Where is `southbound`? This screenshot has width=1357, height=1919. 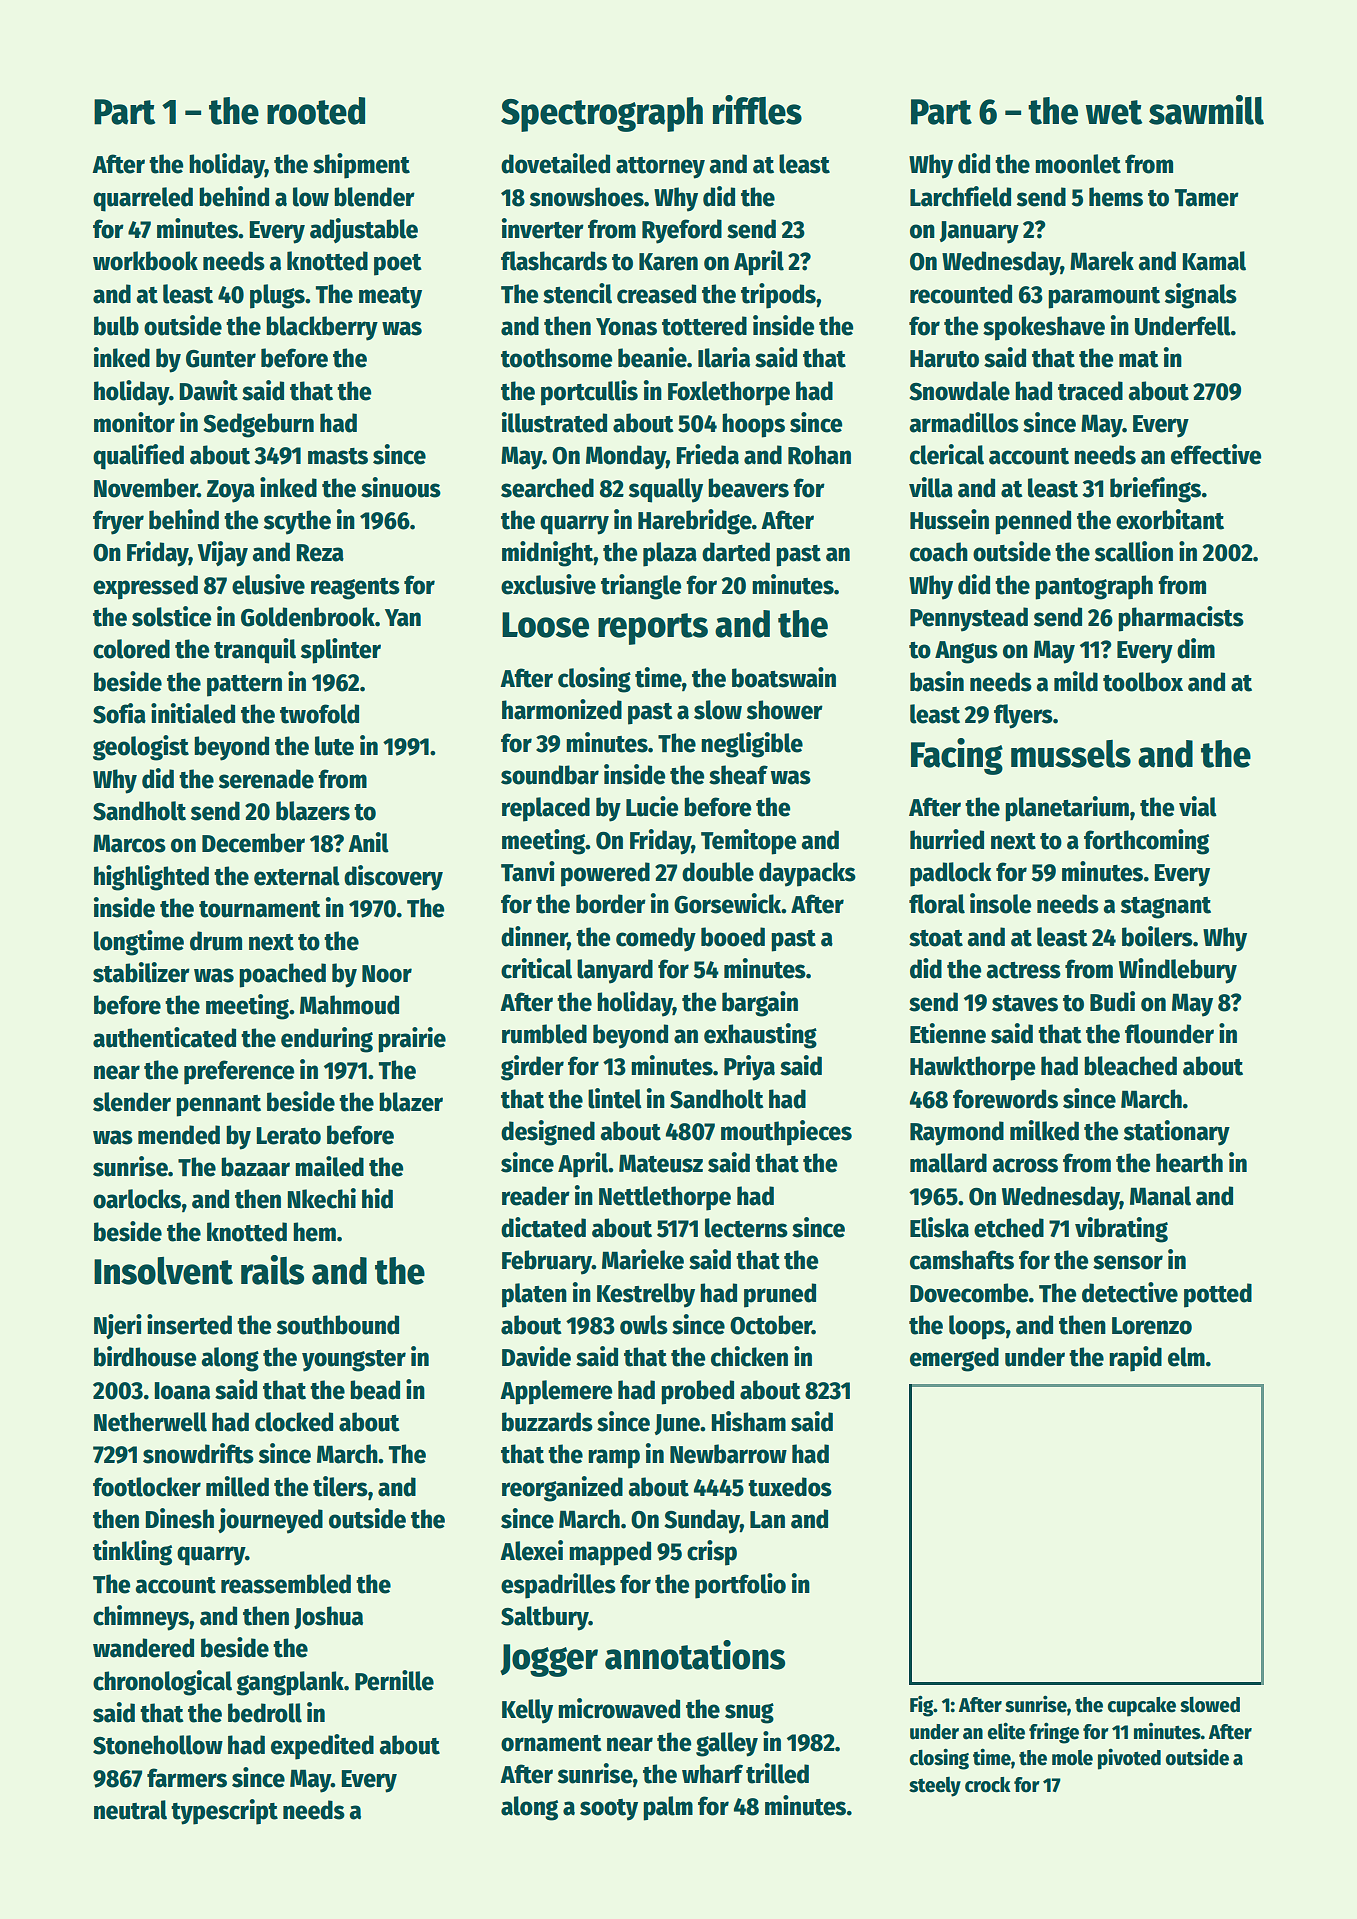
southbound is located at coordinates (338, 1325).
